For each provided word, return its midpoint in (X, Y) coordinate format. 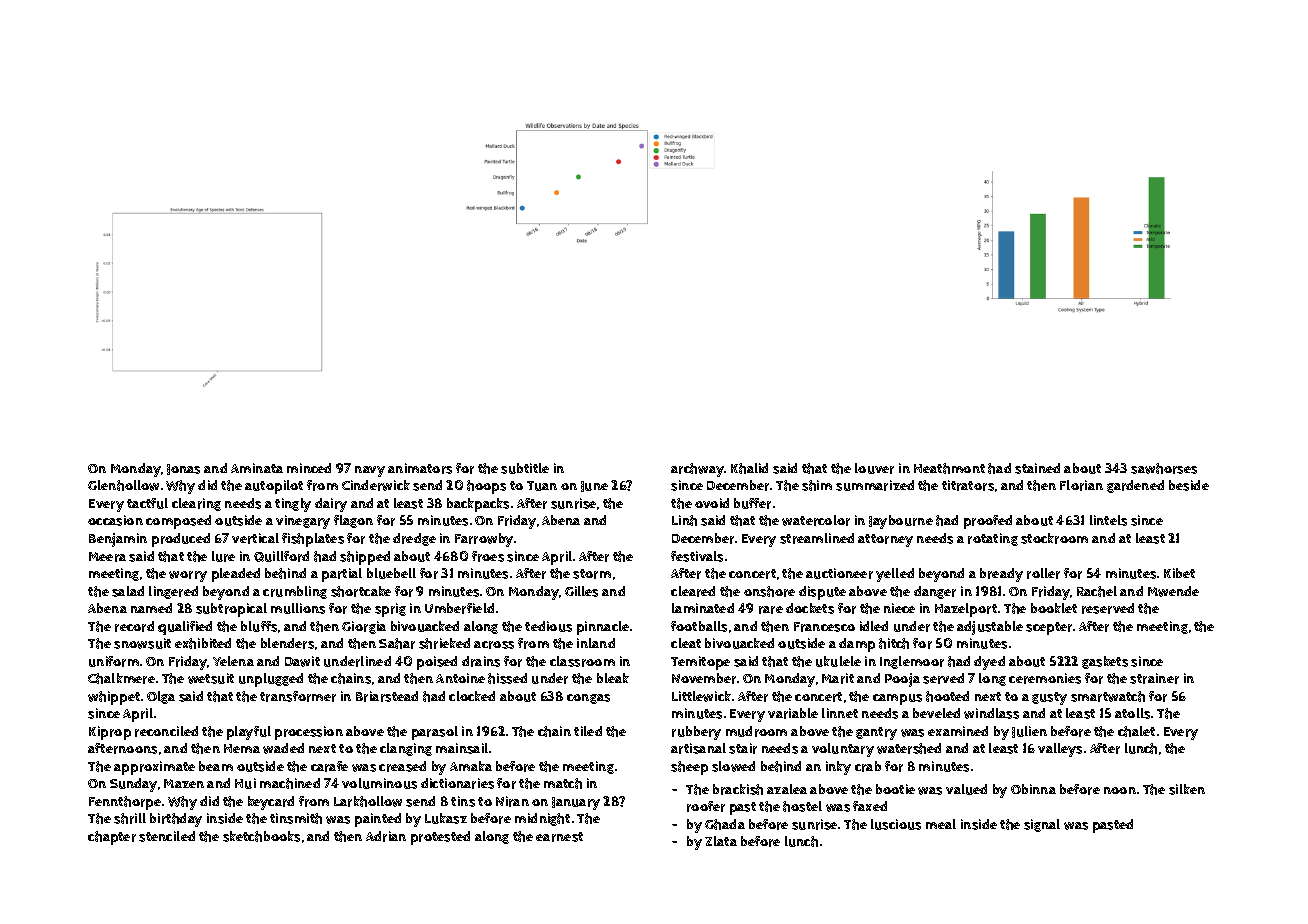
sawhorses (1164, 468)
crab (868, 766)
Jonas (183, 469)
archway (697, 470)
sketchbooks (261, 836)
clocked (472, 696)
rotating (993, 539)
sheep (689, 768)
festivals (697, 556)
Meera (107, 557)
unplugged (271, 680)
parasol (435, 733)
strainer (1154, 678)
